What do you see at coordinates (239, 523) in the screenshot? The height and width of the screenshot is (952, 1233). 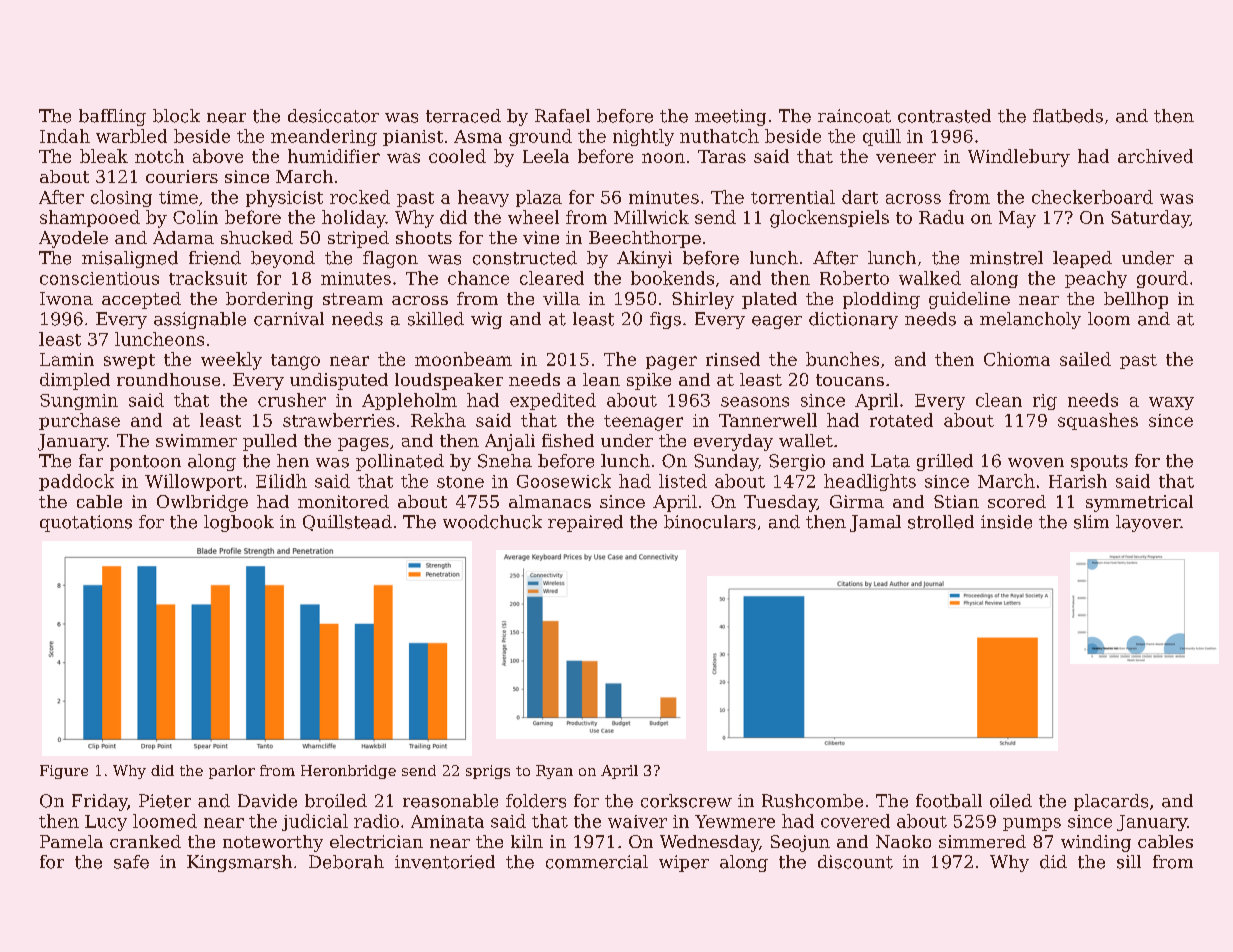 I see `logbook` at bounding box center [239, 523].
